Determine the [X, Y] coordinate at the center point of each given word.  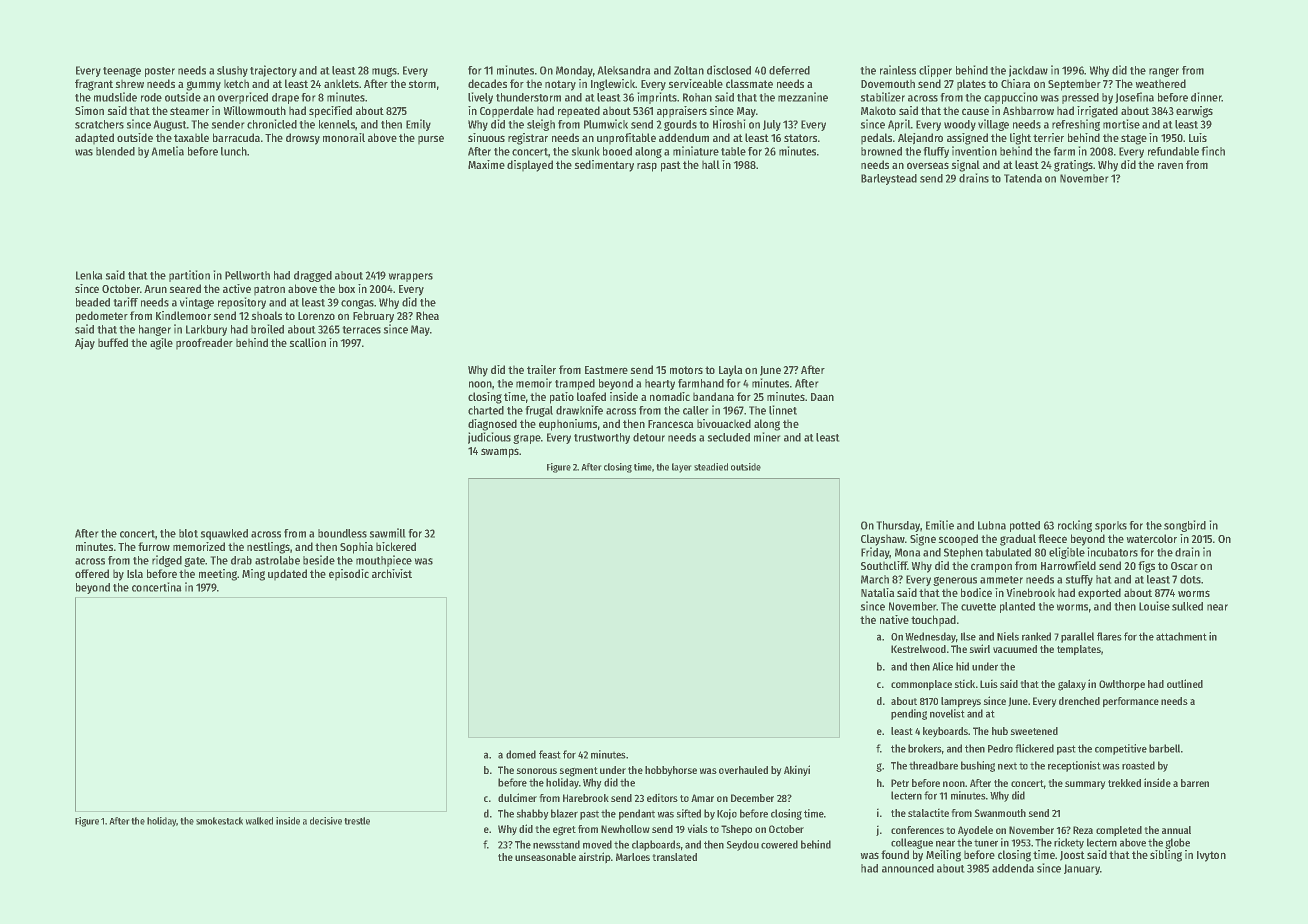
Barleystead [889, 179]
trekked [1124, 783]
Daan [822, 397]
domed [521, 754]
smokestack [219, 821]
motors [686, 370]
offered [92, 573]
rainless [898, 70]
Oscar [1184, 566]
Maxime [486, 164]
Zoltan [689, 70]
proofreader [204, 344]
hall [711, 164]
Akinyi [797, 771]
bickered [396, 546]
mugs [384, 72]
